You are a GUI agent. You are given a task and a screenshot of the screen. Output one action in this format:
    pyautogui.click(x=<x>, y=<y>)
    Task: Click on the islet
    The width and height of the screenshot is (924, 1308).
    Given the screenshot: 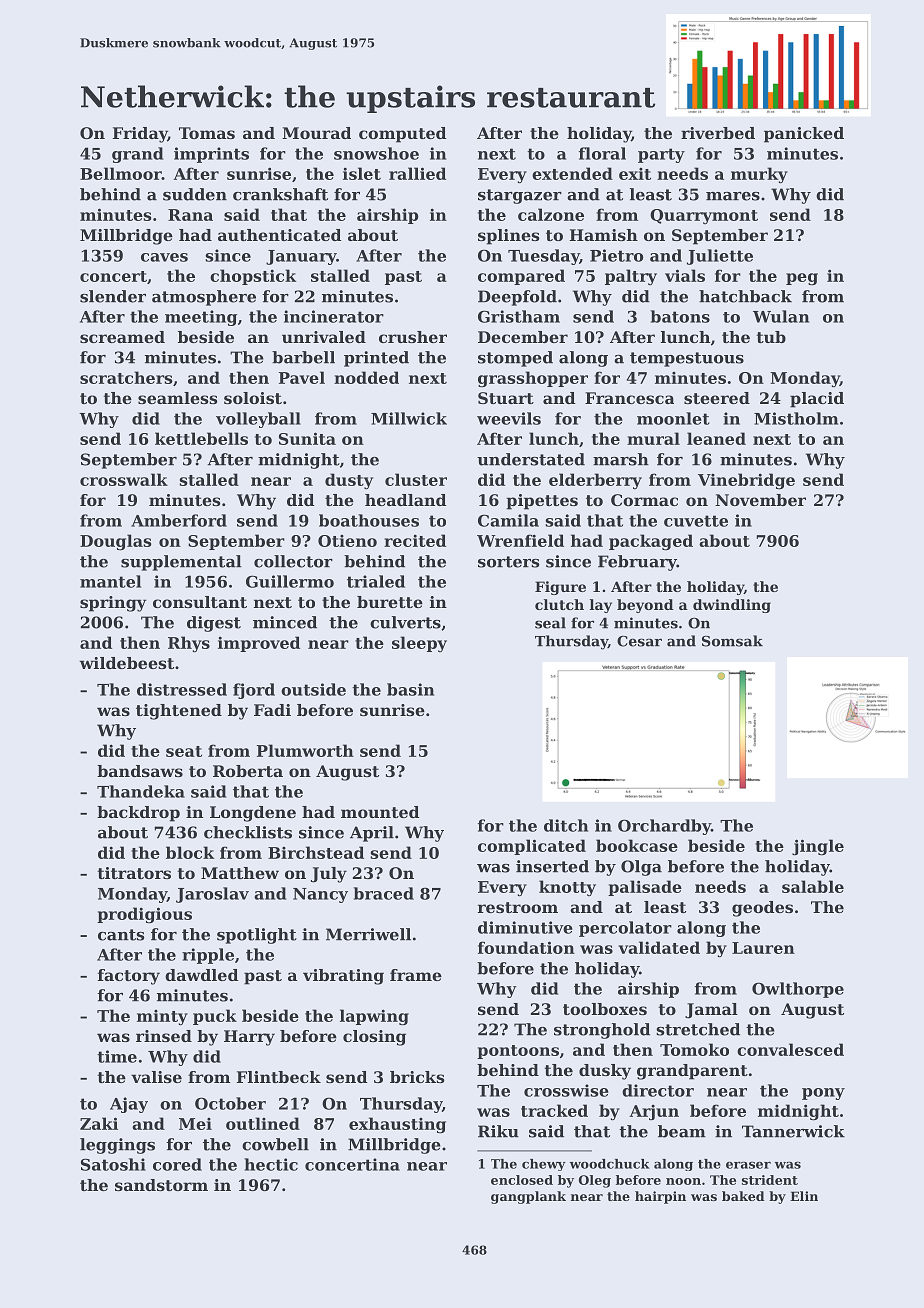 What is the action you would take?
    pyautogui.click(x=362, y=173)
